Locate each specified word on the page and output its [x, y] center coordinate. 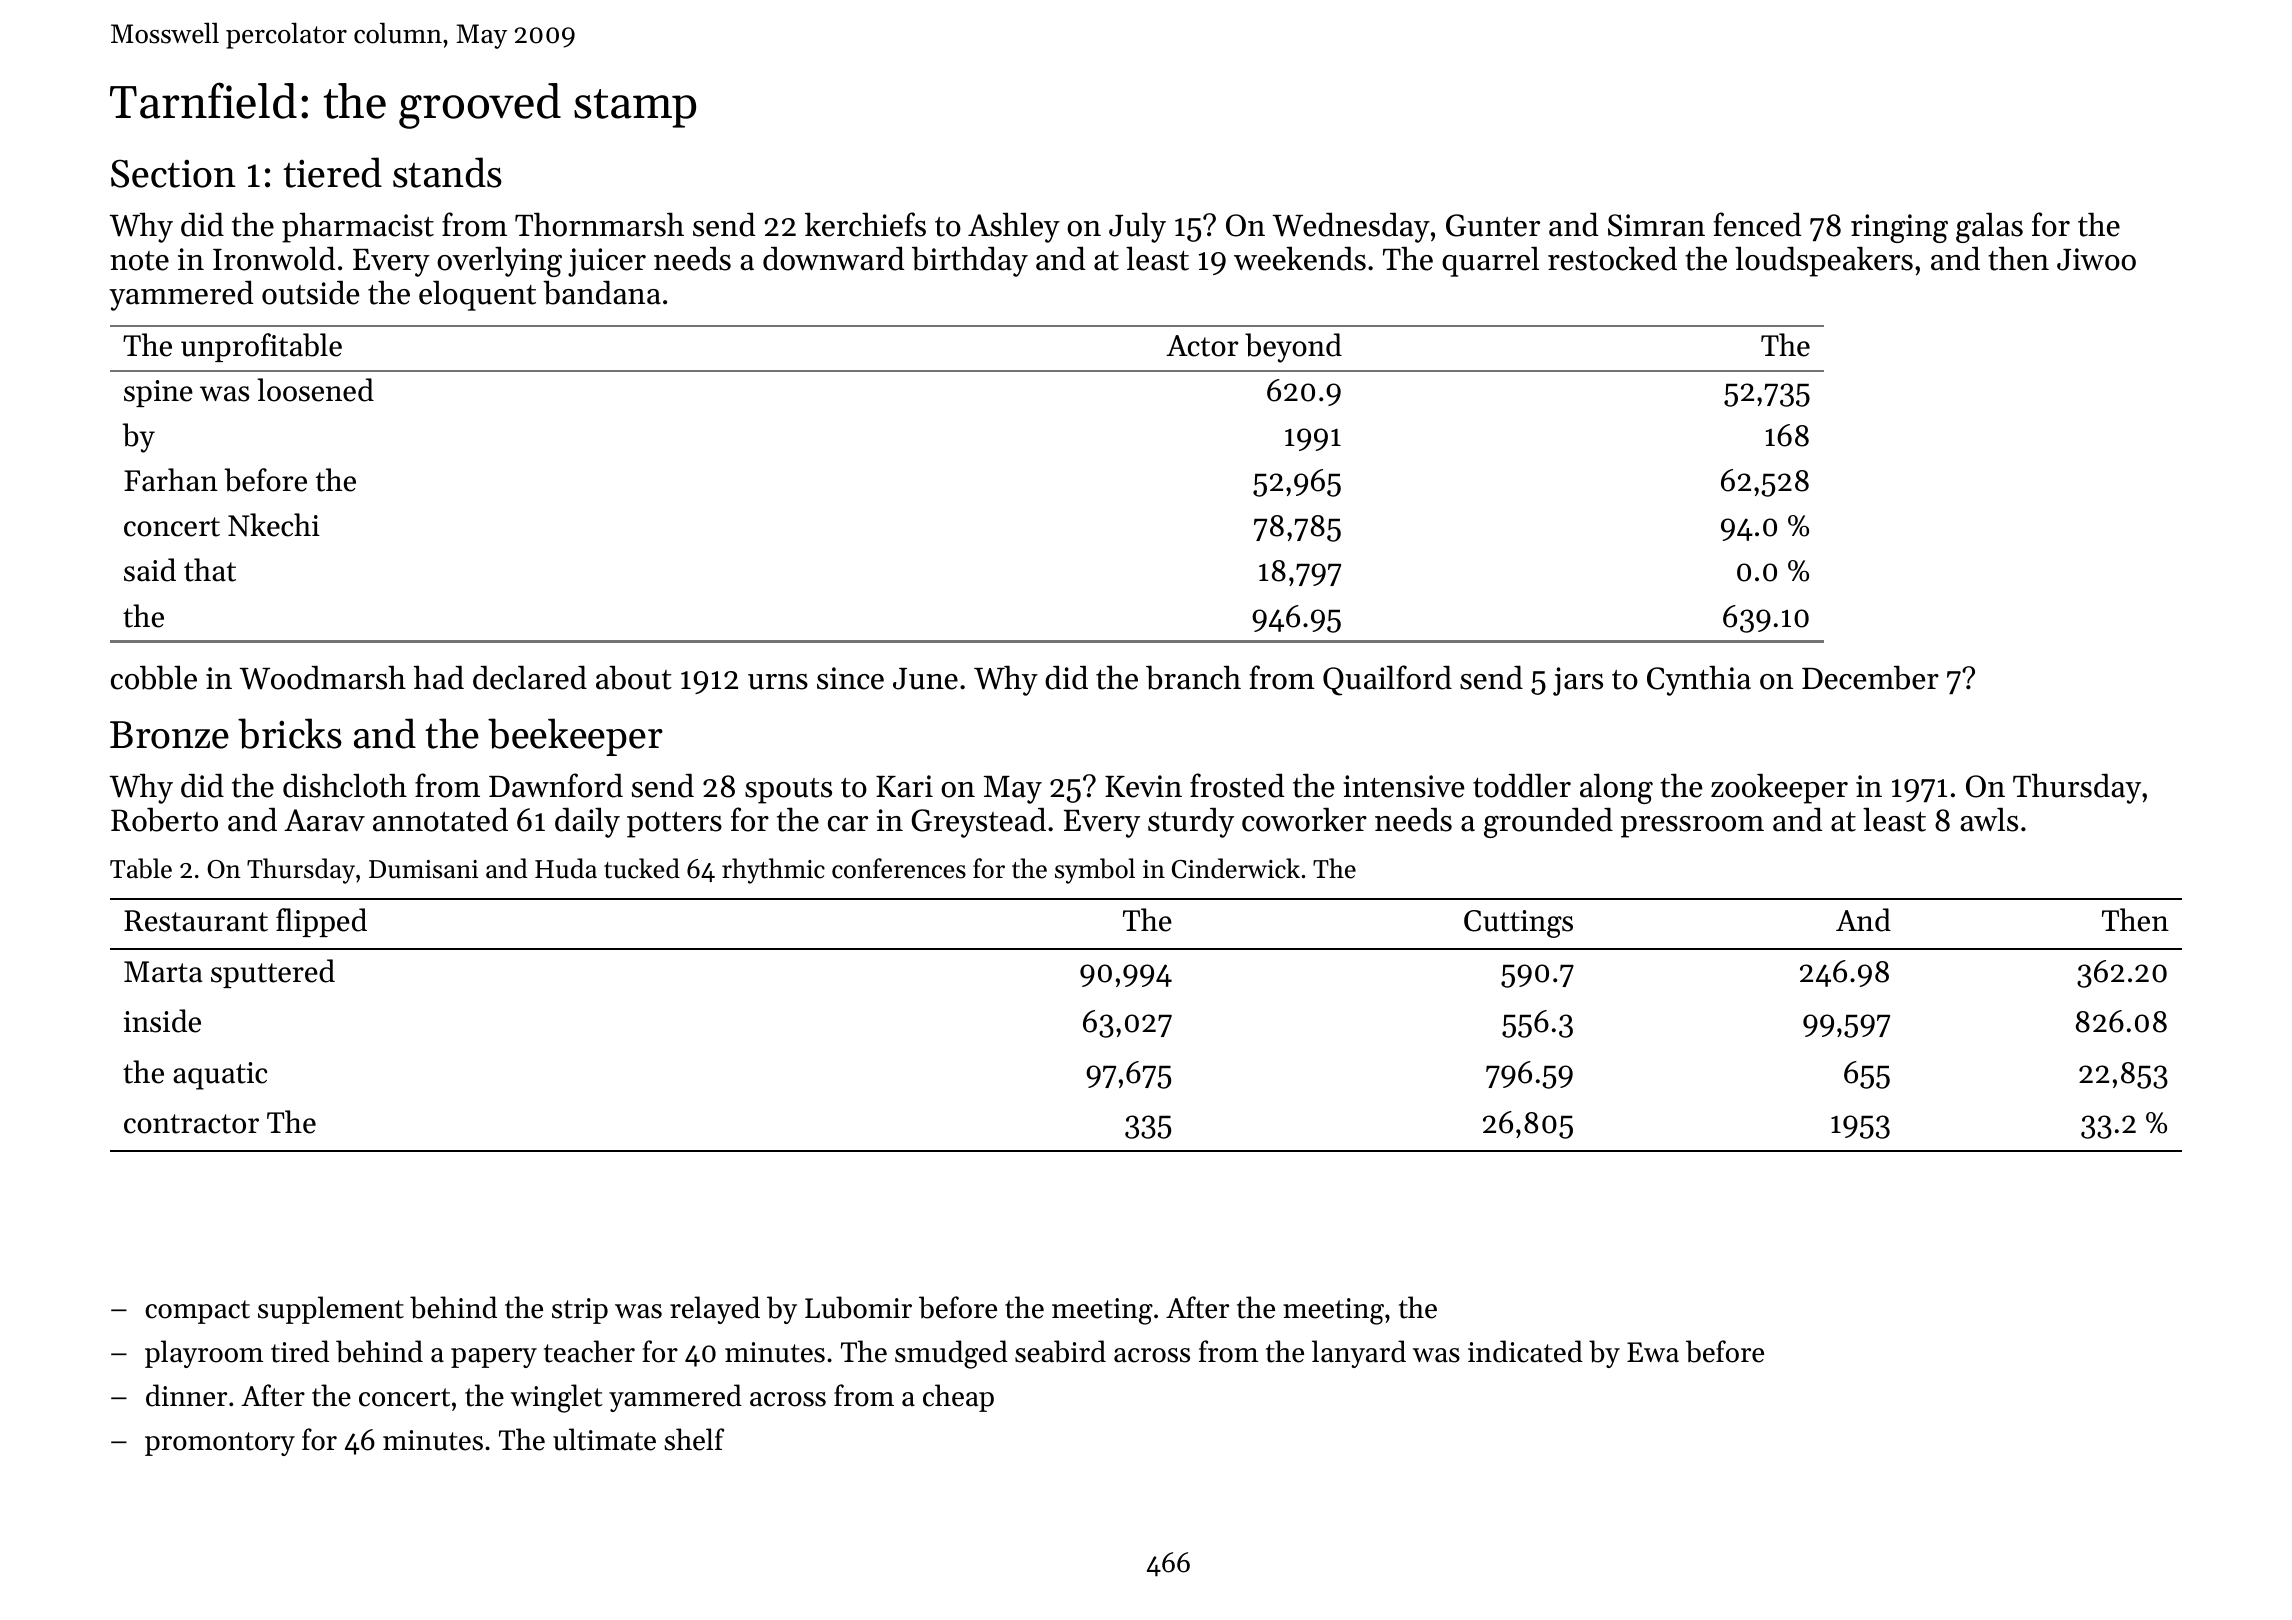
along [1616, 788]
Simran [1656, 225]
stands [447, 172]
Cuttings [1518, 924]
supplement [331, 1310]
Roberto [164, 819]
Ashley [1014, 227]
